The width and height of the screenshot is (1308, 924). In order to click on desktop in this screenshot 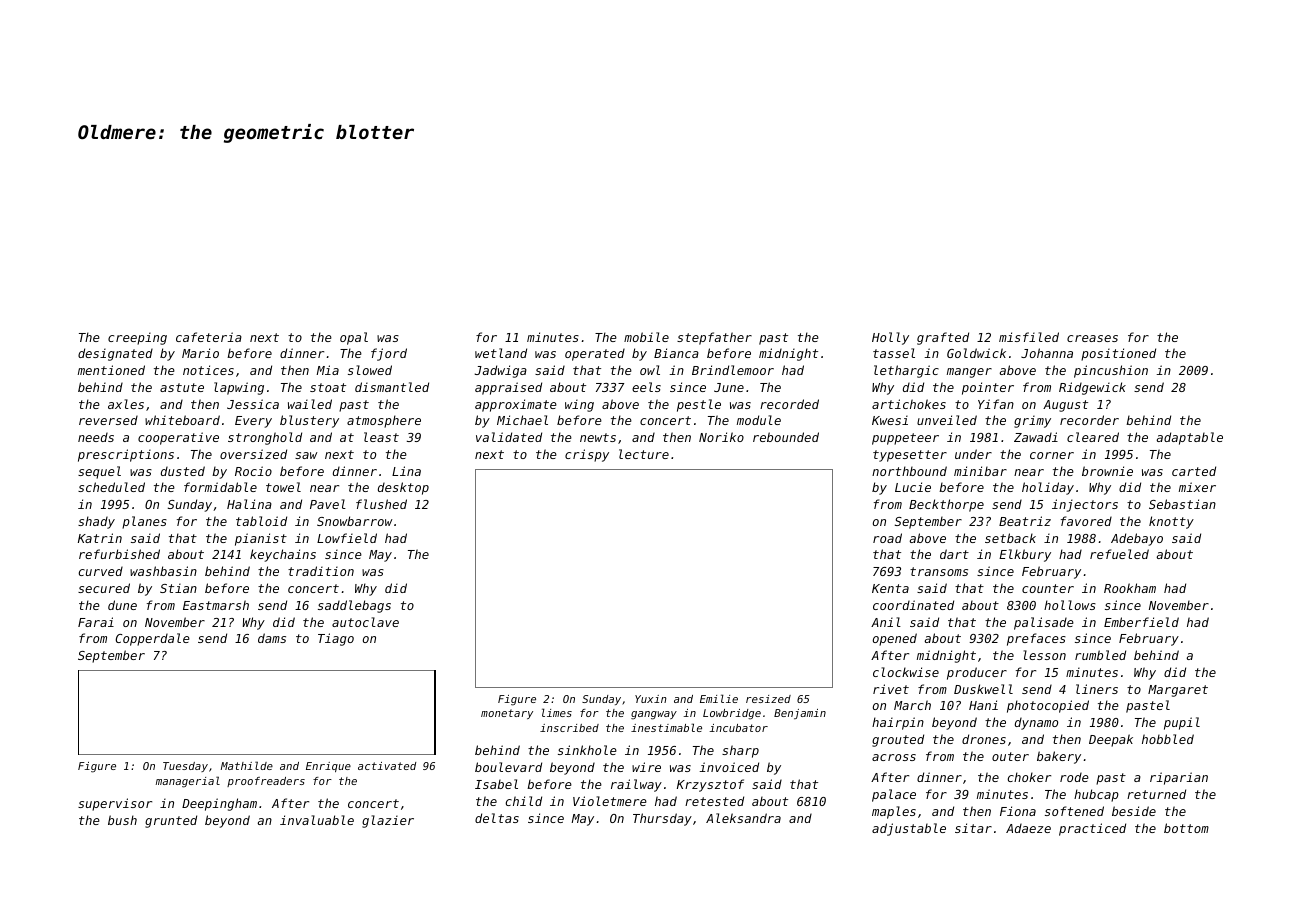, I will do `click(403, 488)`.
